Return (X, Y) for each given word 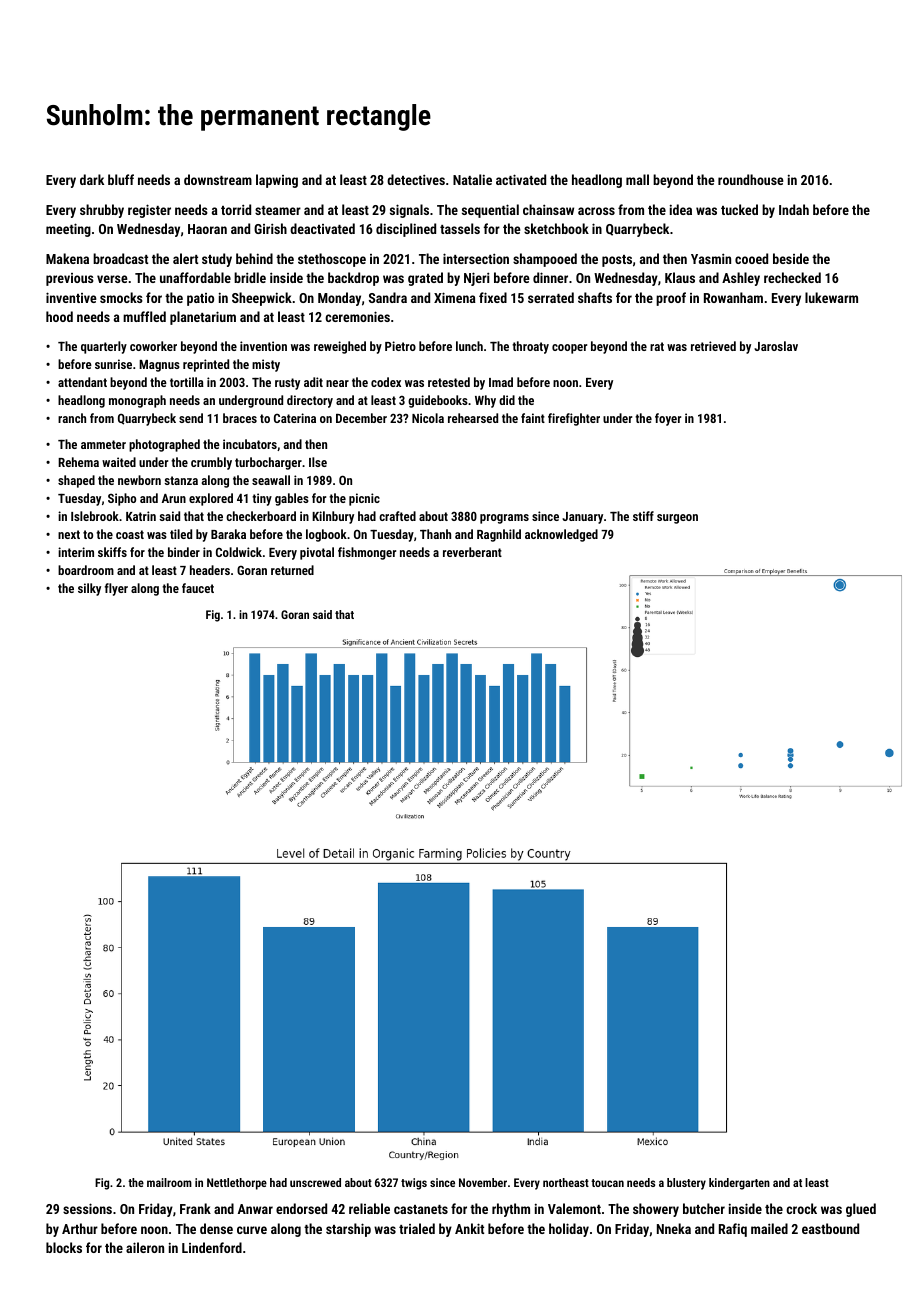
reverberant (472, 552)
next (69, 534)
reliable (369, 1208)
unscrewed (315, 1182)
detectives (416, 179)
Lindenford (212, 1247)
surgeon (677, 519)
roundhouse (751, 179)
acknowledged (561, 535)
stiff (643, 516)
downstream (218, 179)
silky (89, 589)
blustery (686, 1184)
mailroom (169, 1182)
